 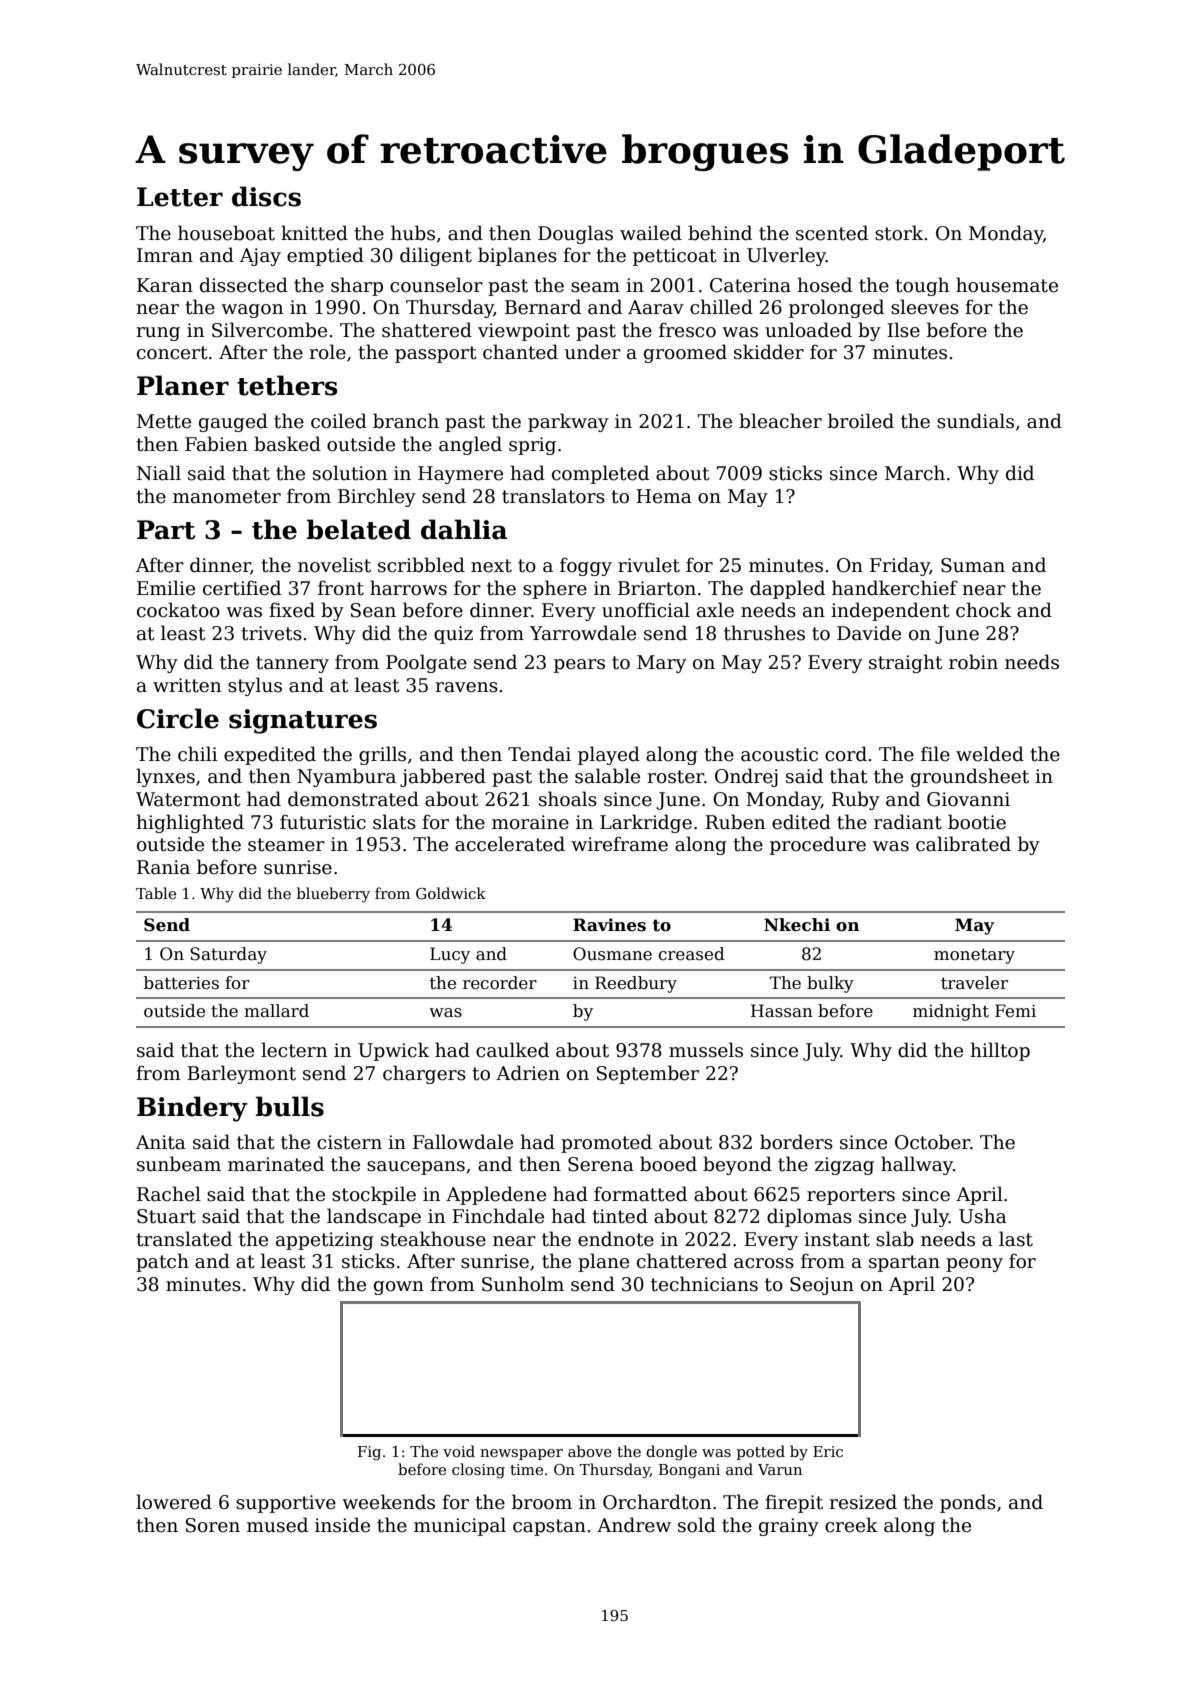 What do you see at coordinates (436, 285) in the screenshot?
I see `counselor` at bounding box center [436, 285].
